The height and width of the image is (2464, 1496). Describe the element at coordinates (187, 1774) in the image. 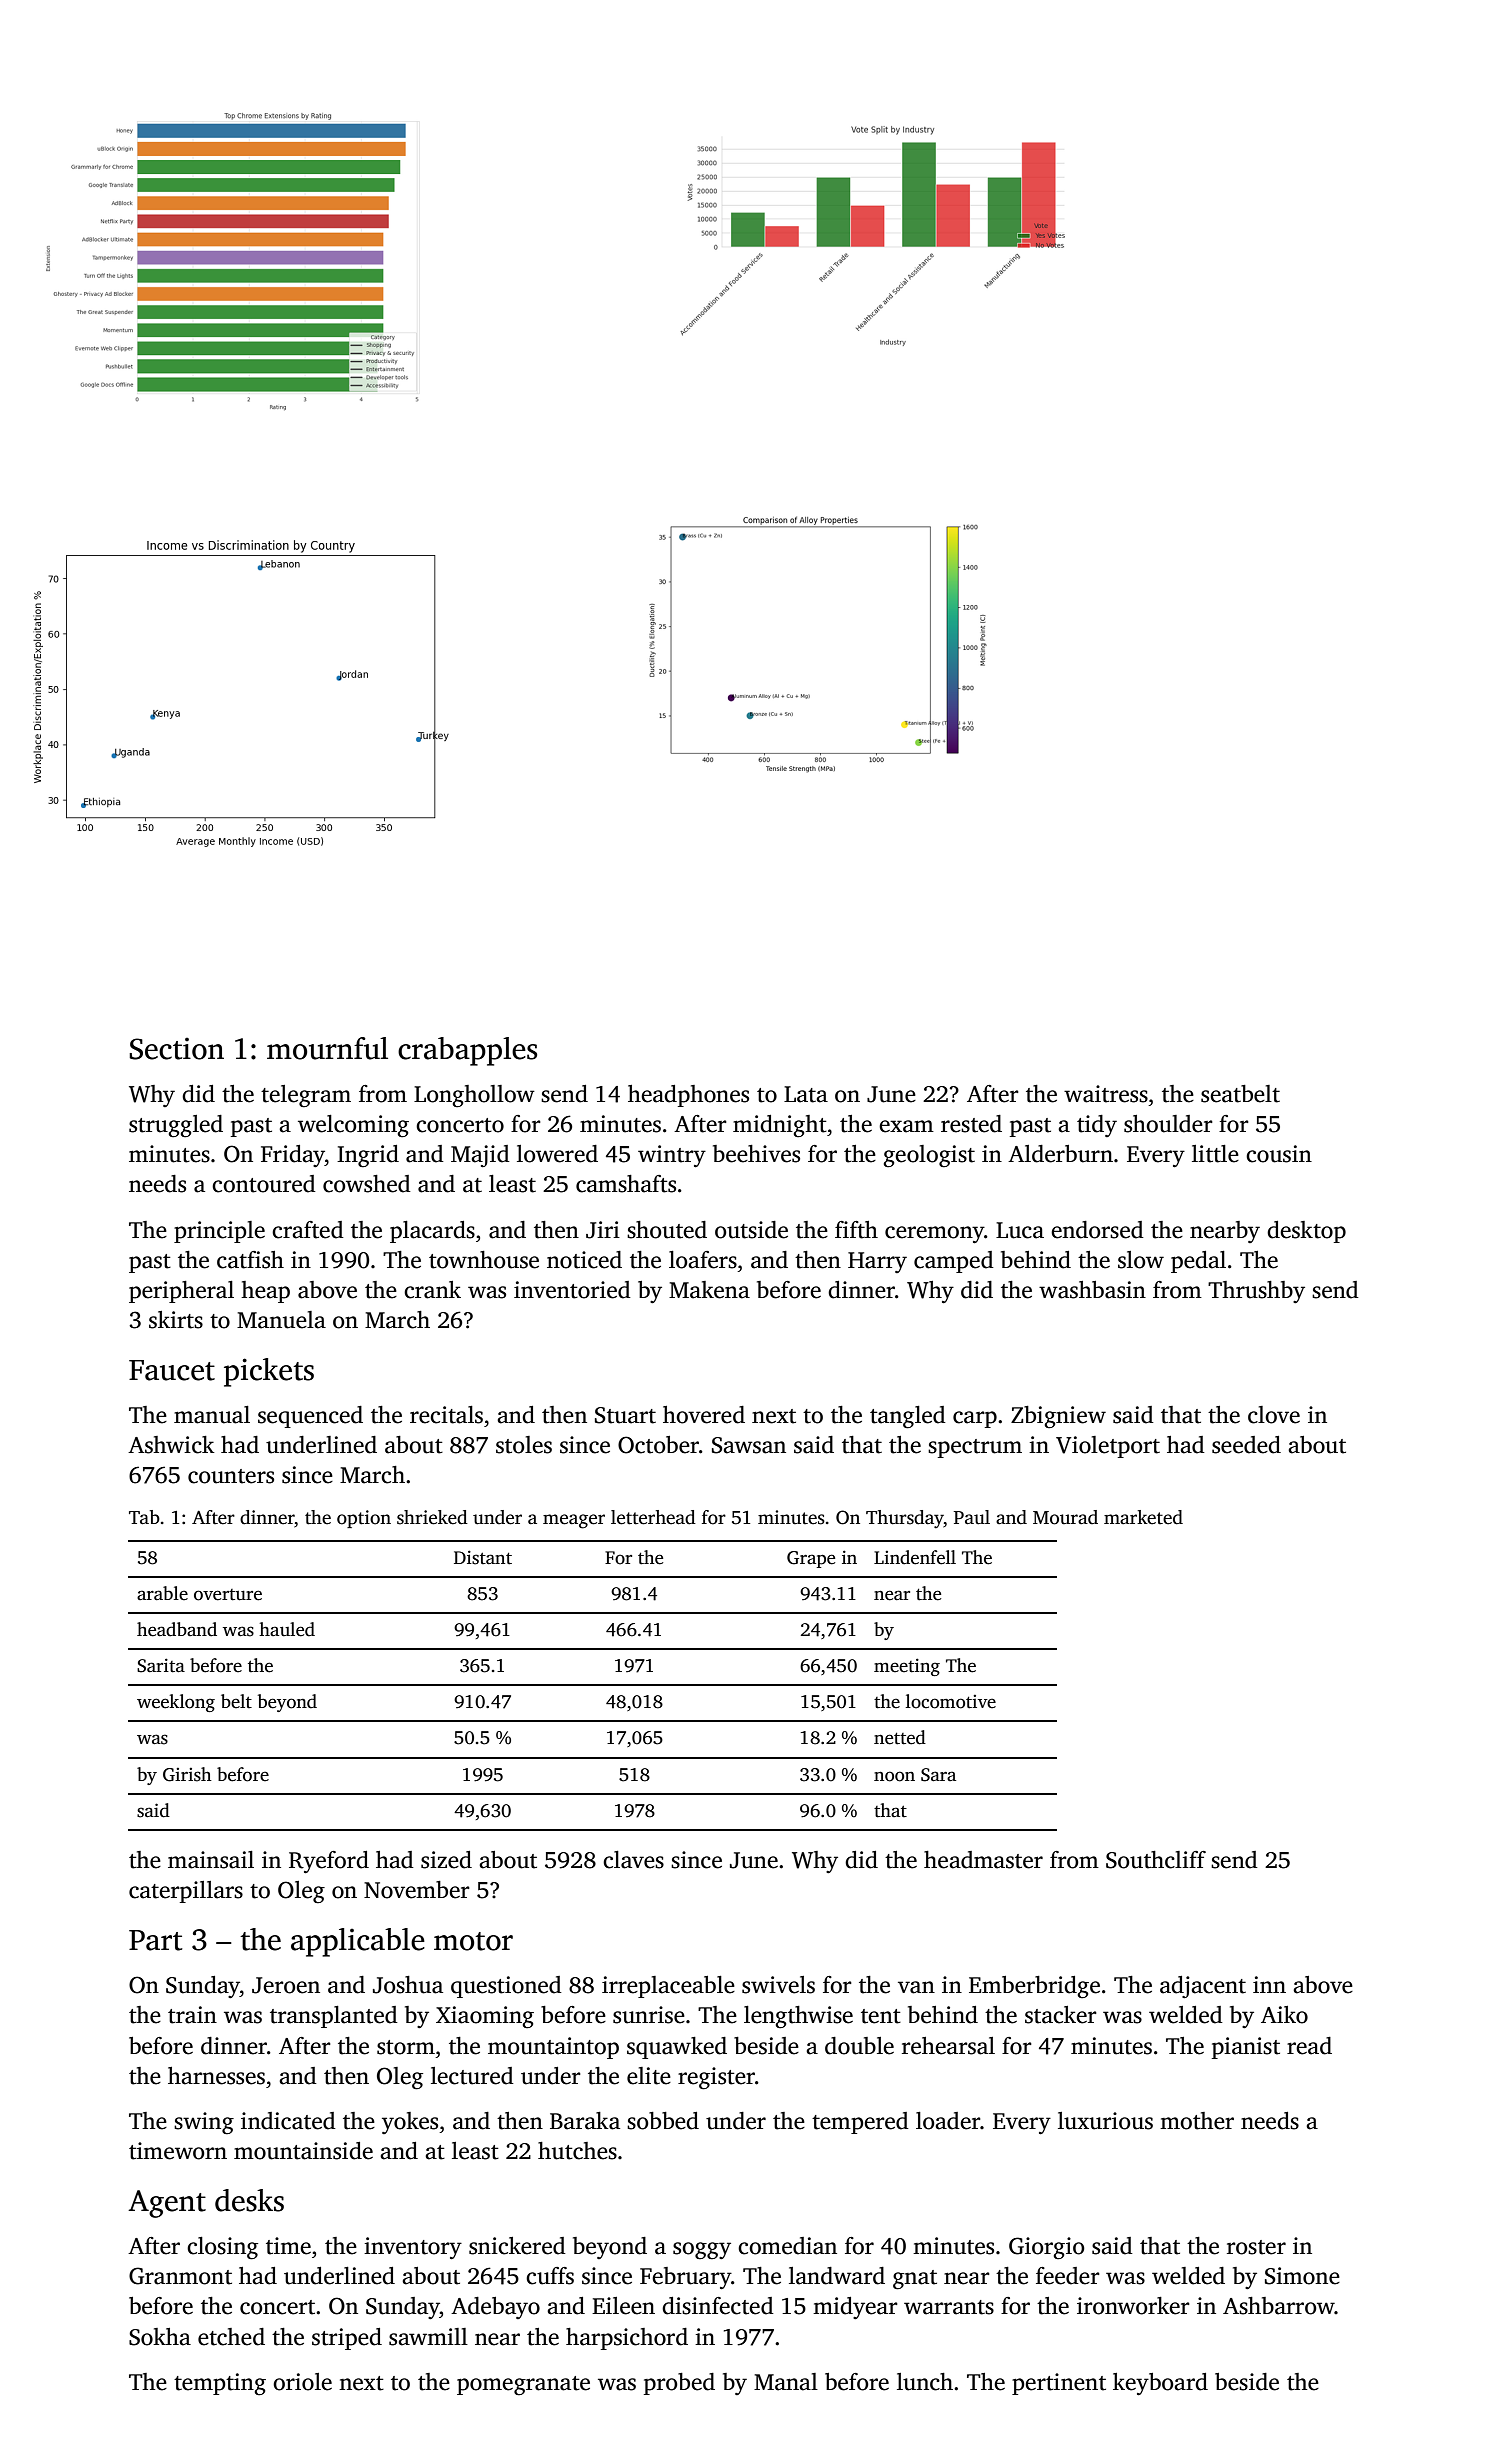

I see `Girish` at that location.
